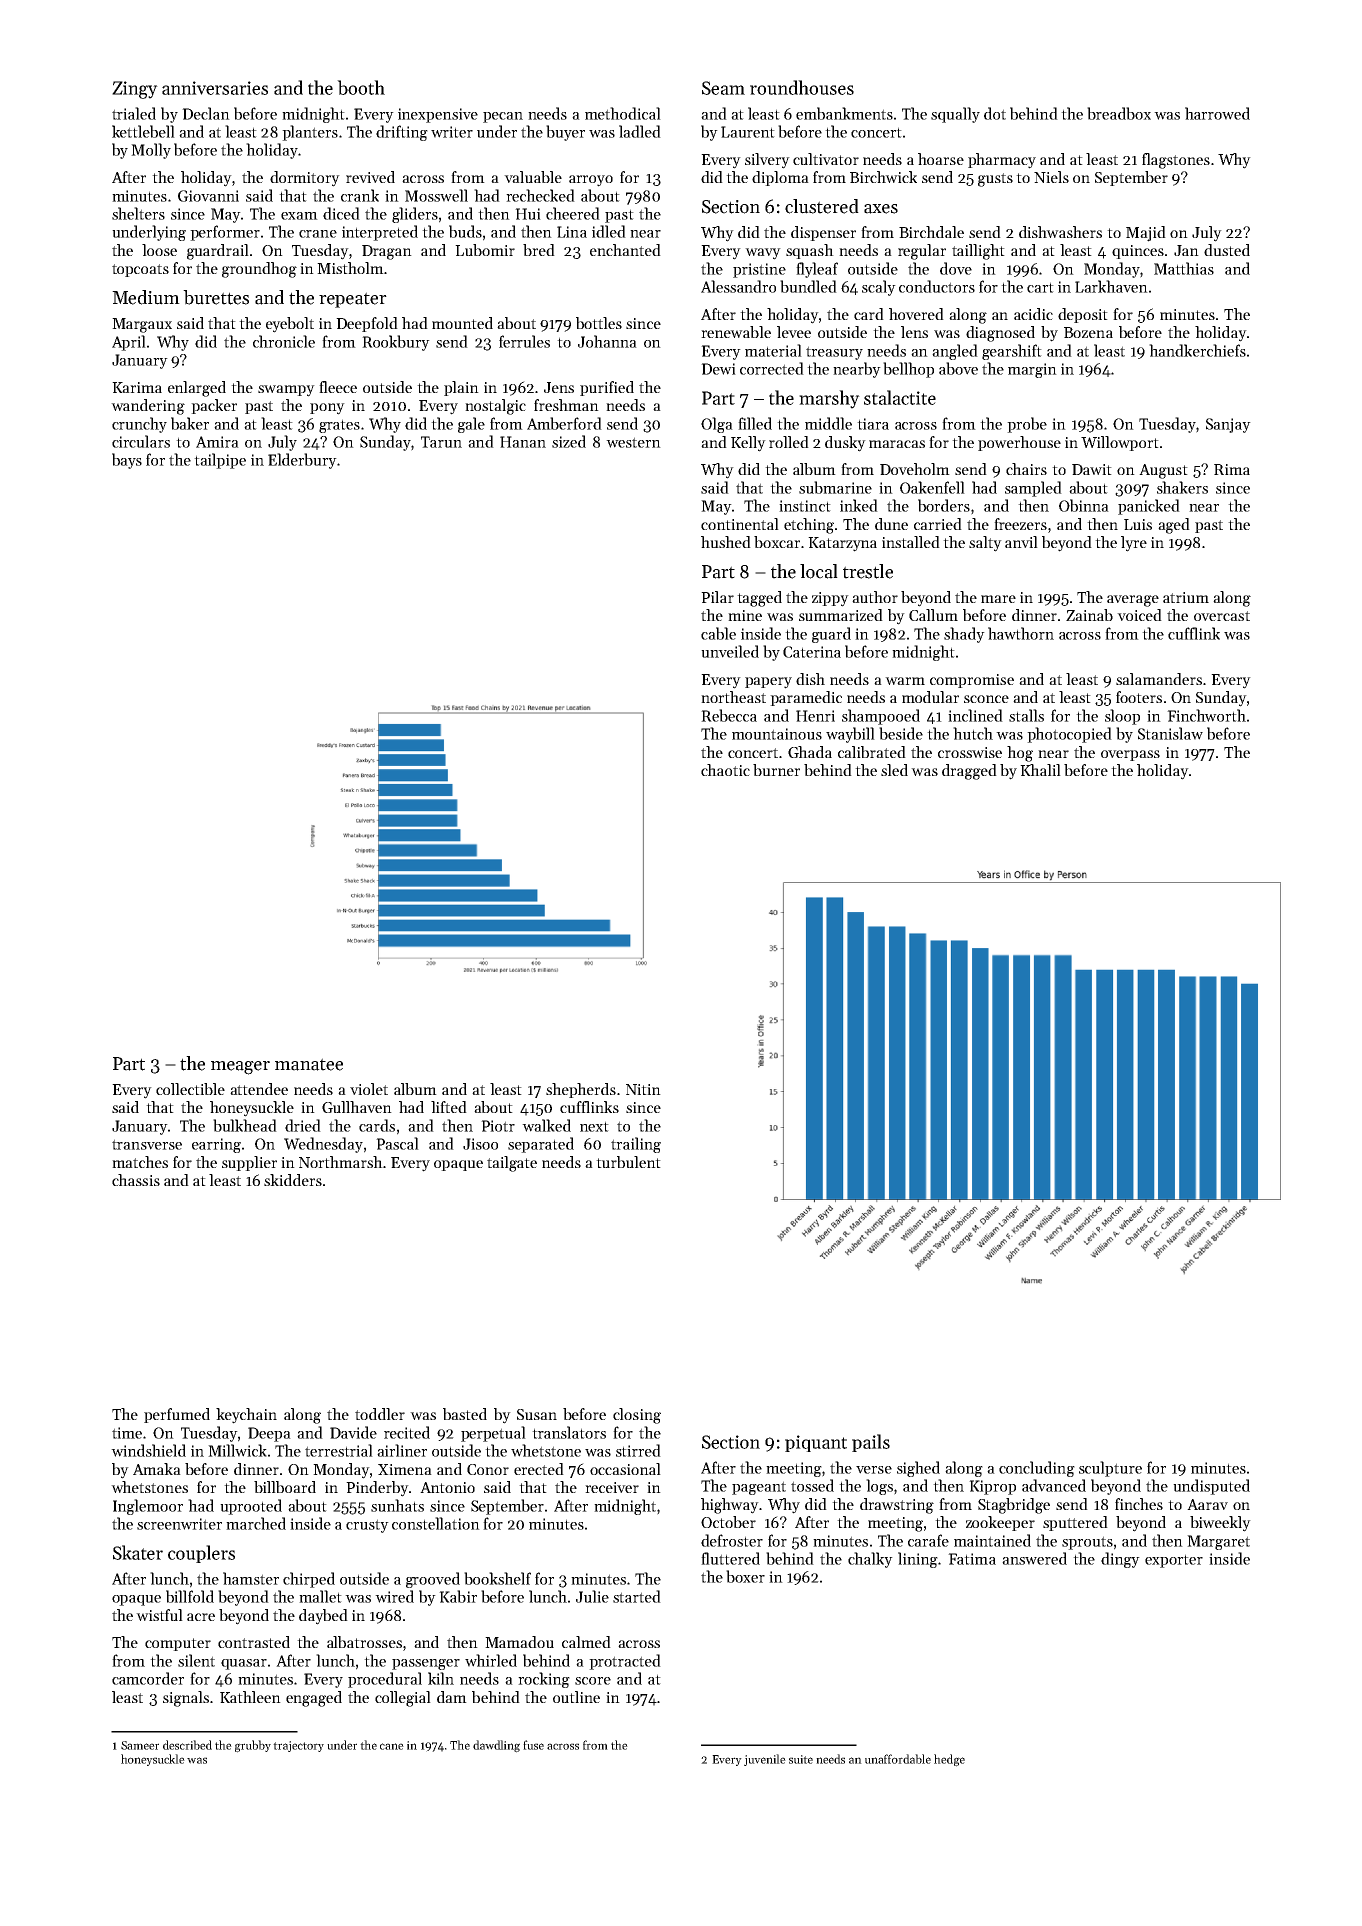  I want to click on time, so click(127, 1433).
